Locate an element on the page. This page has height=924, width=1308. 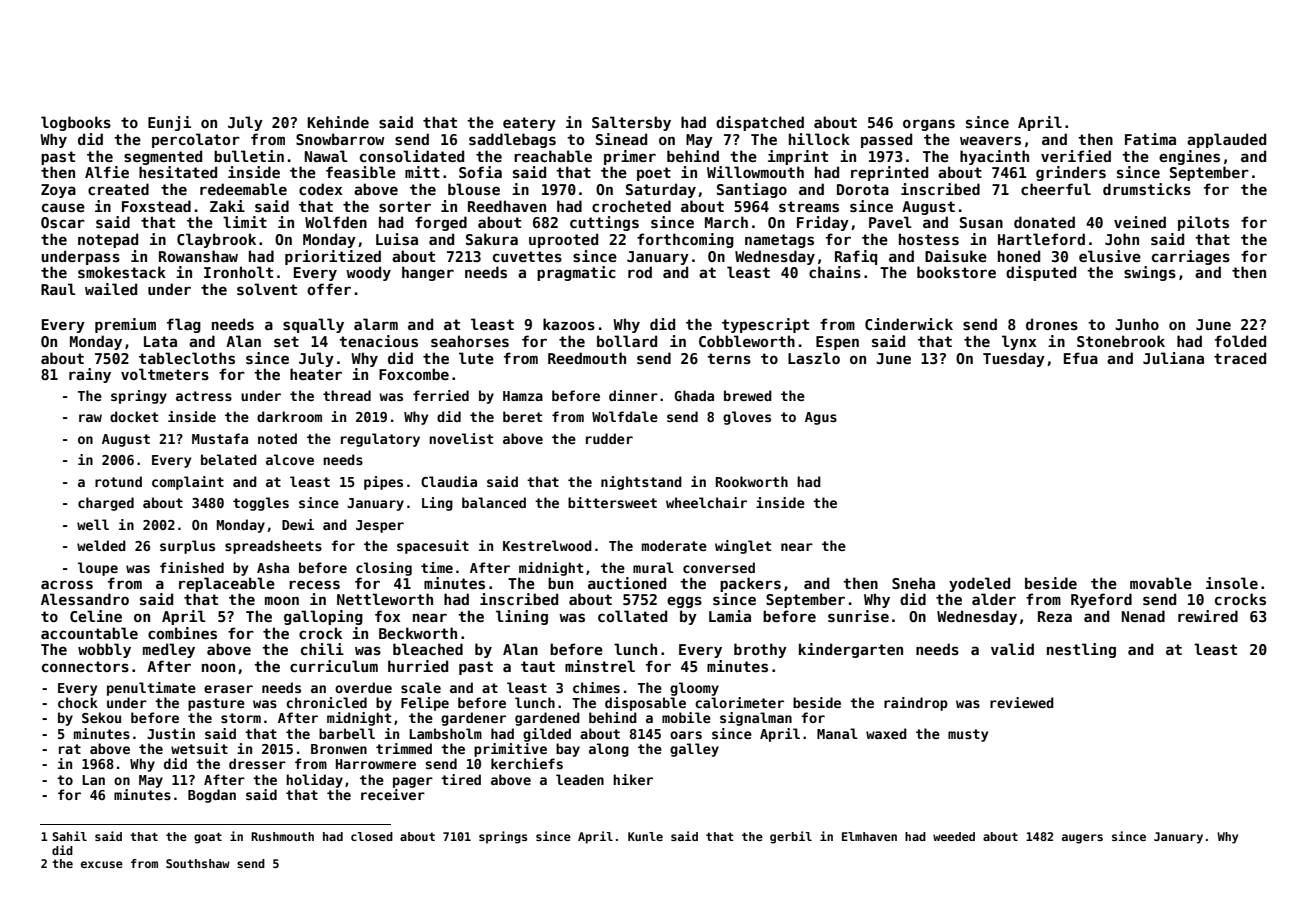
Juliana is located at coordinates (1173, 358).
